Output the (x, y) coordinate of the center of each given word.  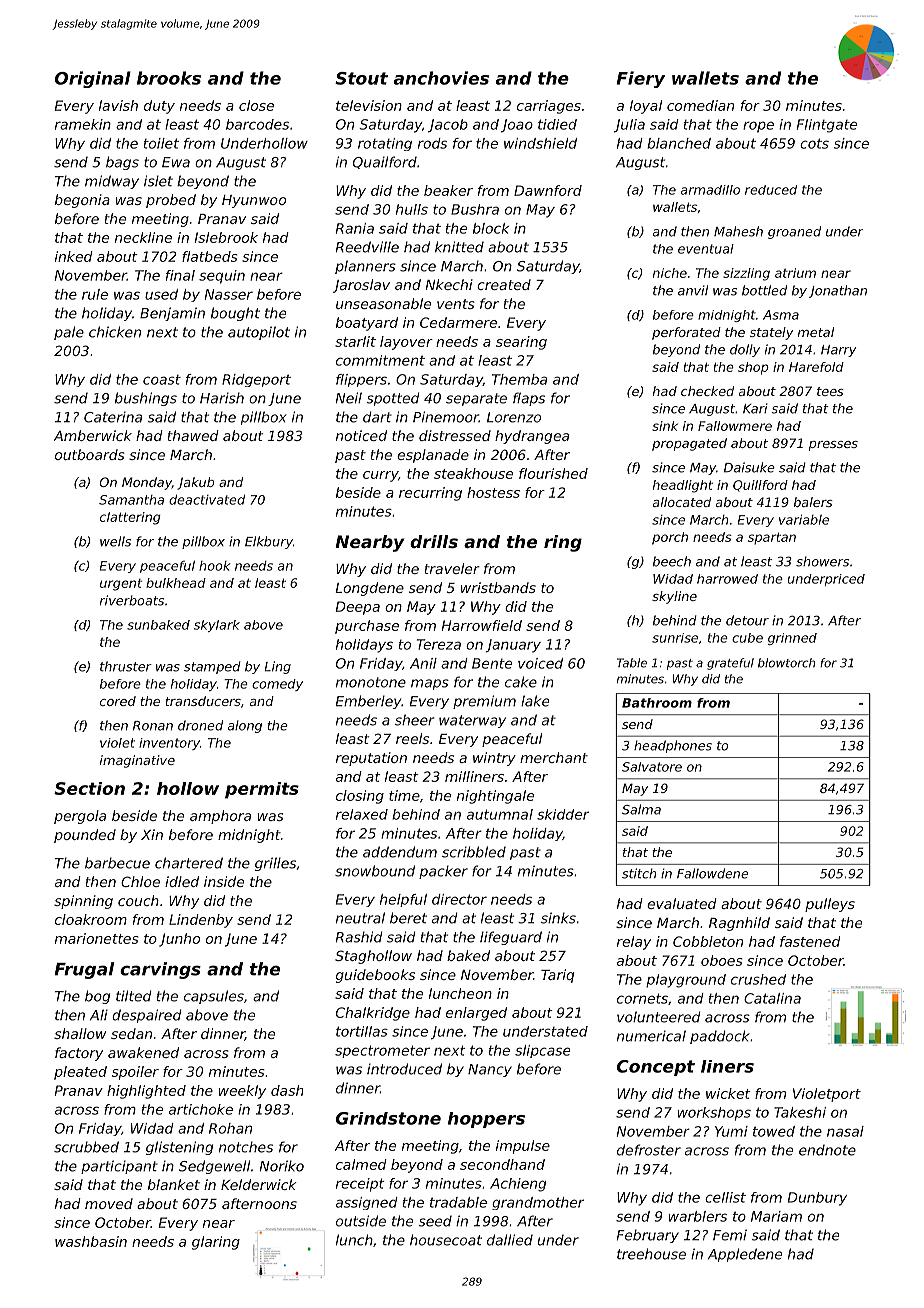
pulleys (830, 905)
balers (813, 502)
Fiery (641, 79)
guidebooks (375, 976)
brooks (169, 78)
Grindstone (388, 1118)
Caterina (113, 417)
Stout (361, 78)
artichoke (201, 1109)
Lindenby (201, 921)
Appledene (745, 1255)
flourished (553, 473)
